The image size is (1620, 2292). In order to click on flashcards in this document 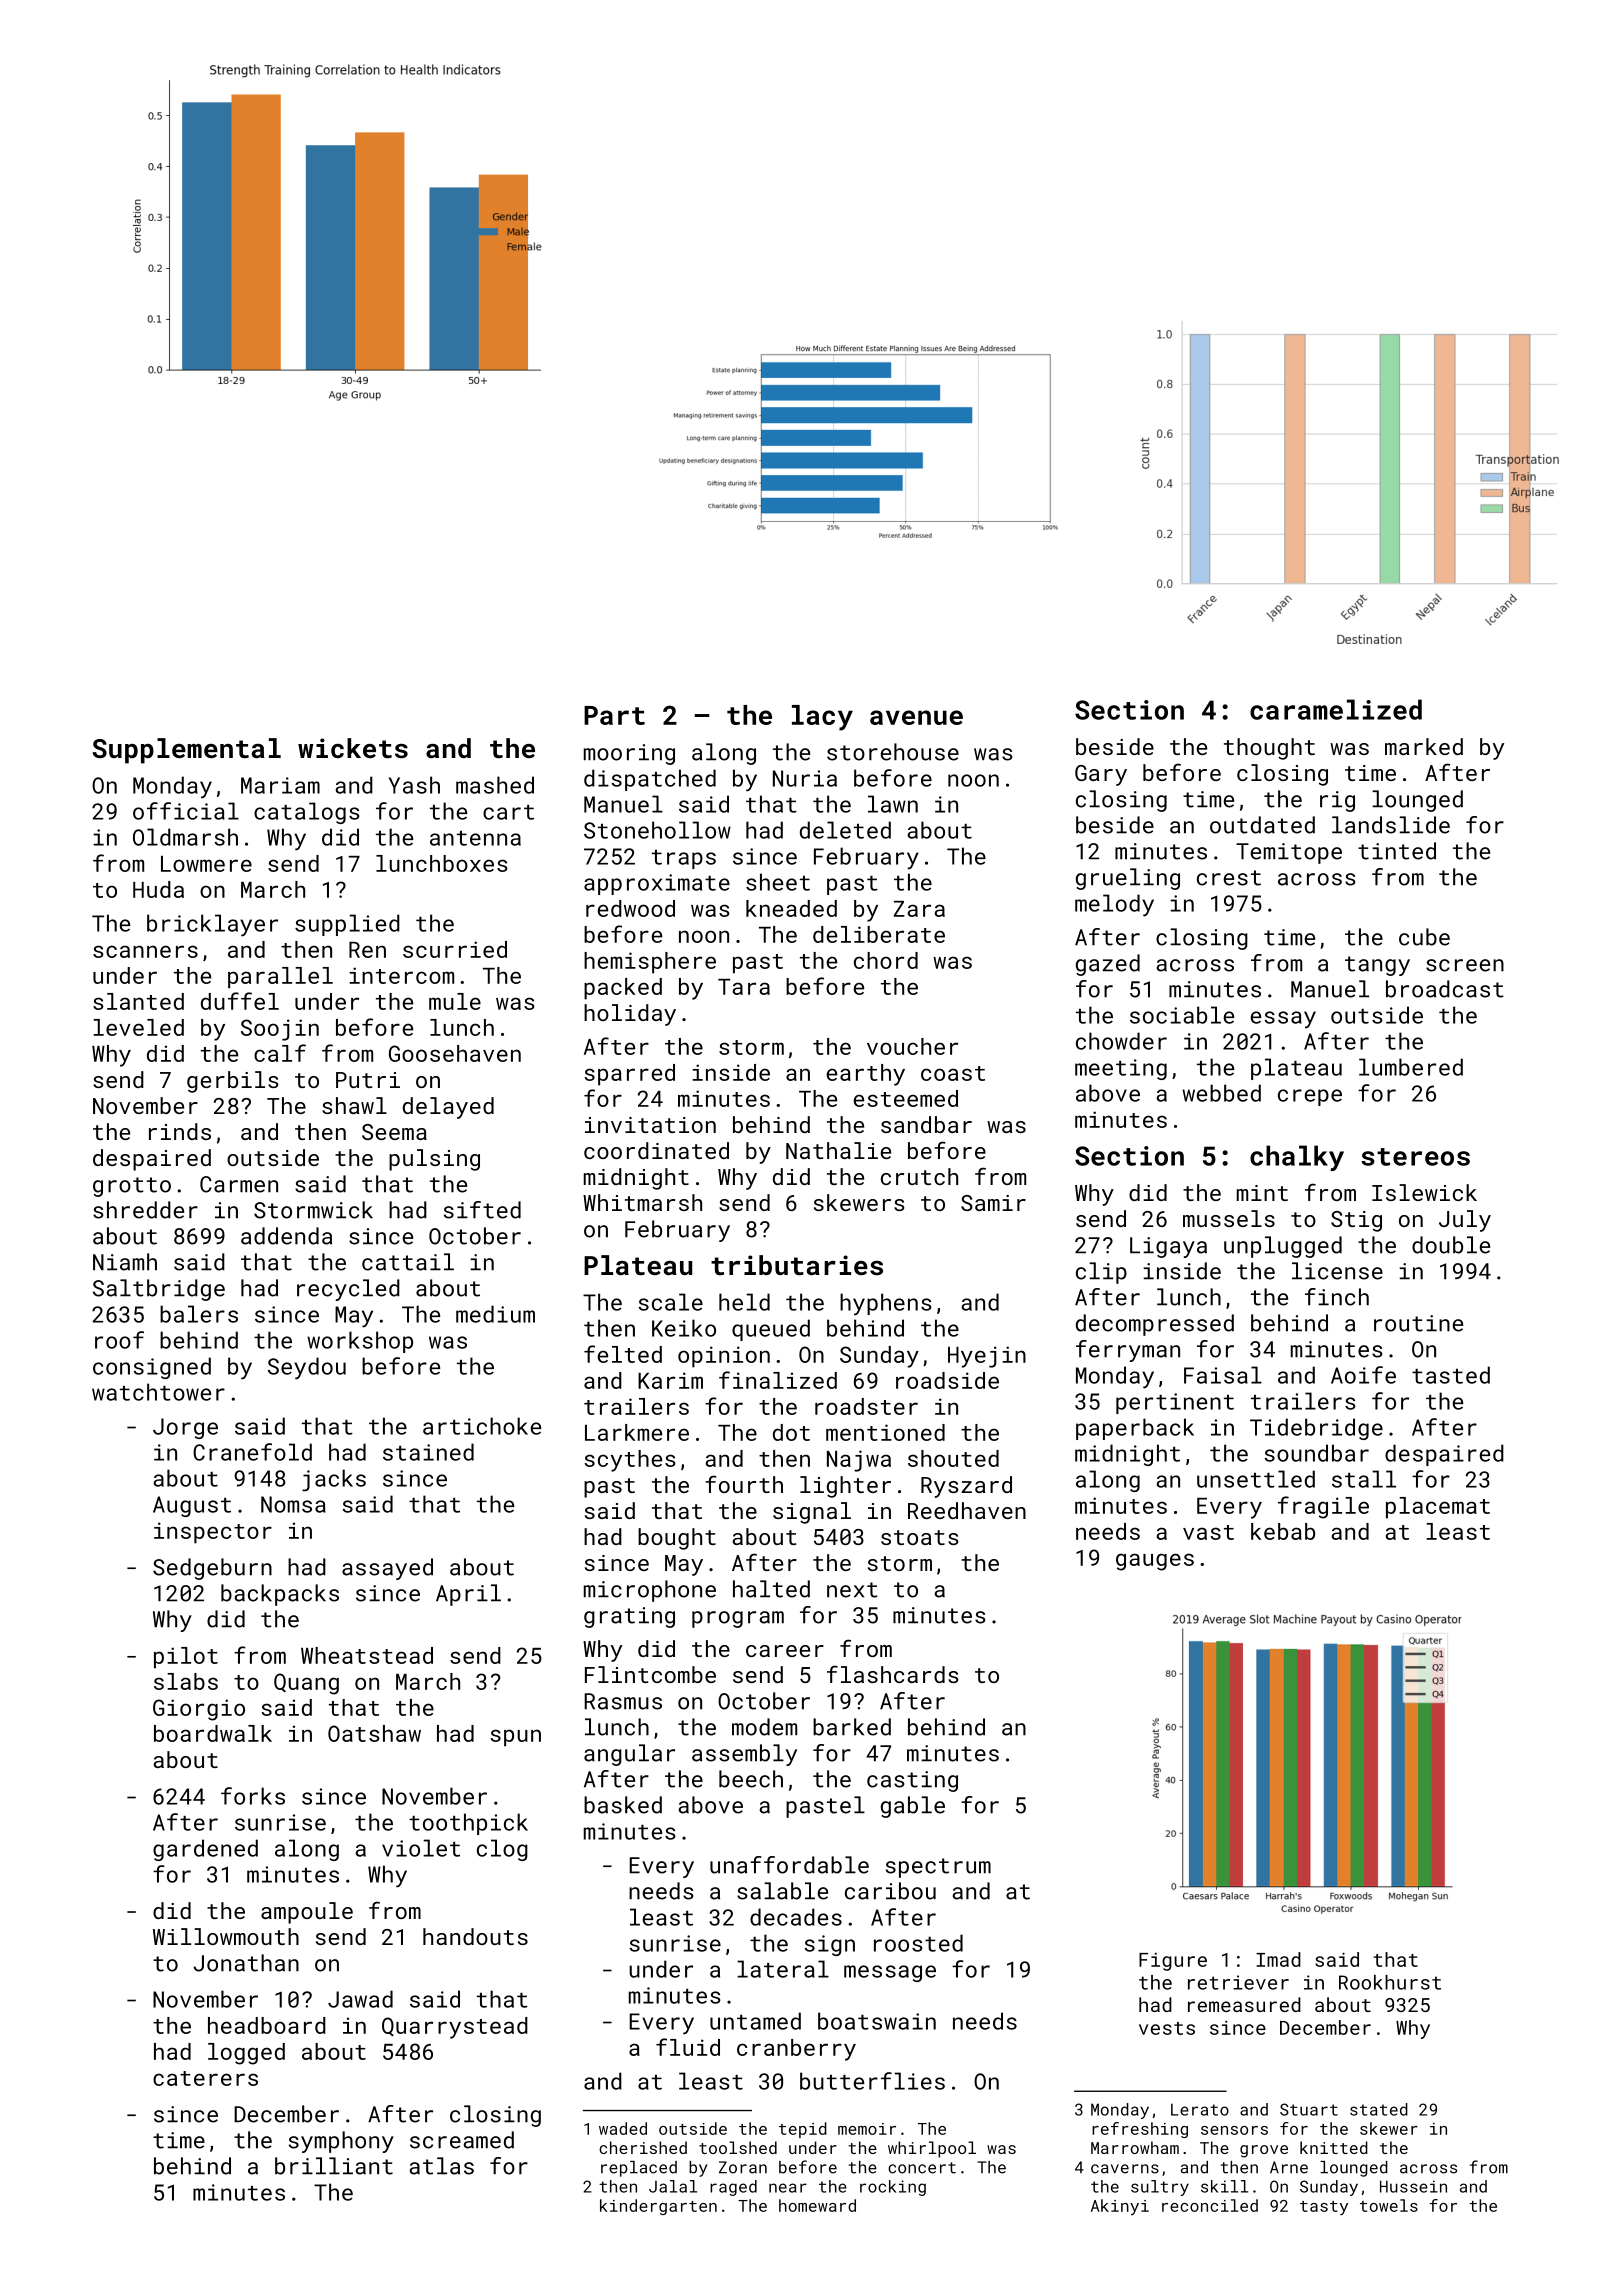, I will do `click(893, 1674)`.
